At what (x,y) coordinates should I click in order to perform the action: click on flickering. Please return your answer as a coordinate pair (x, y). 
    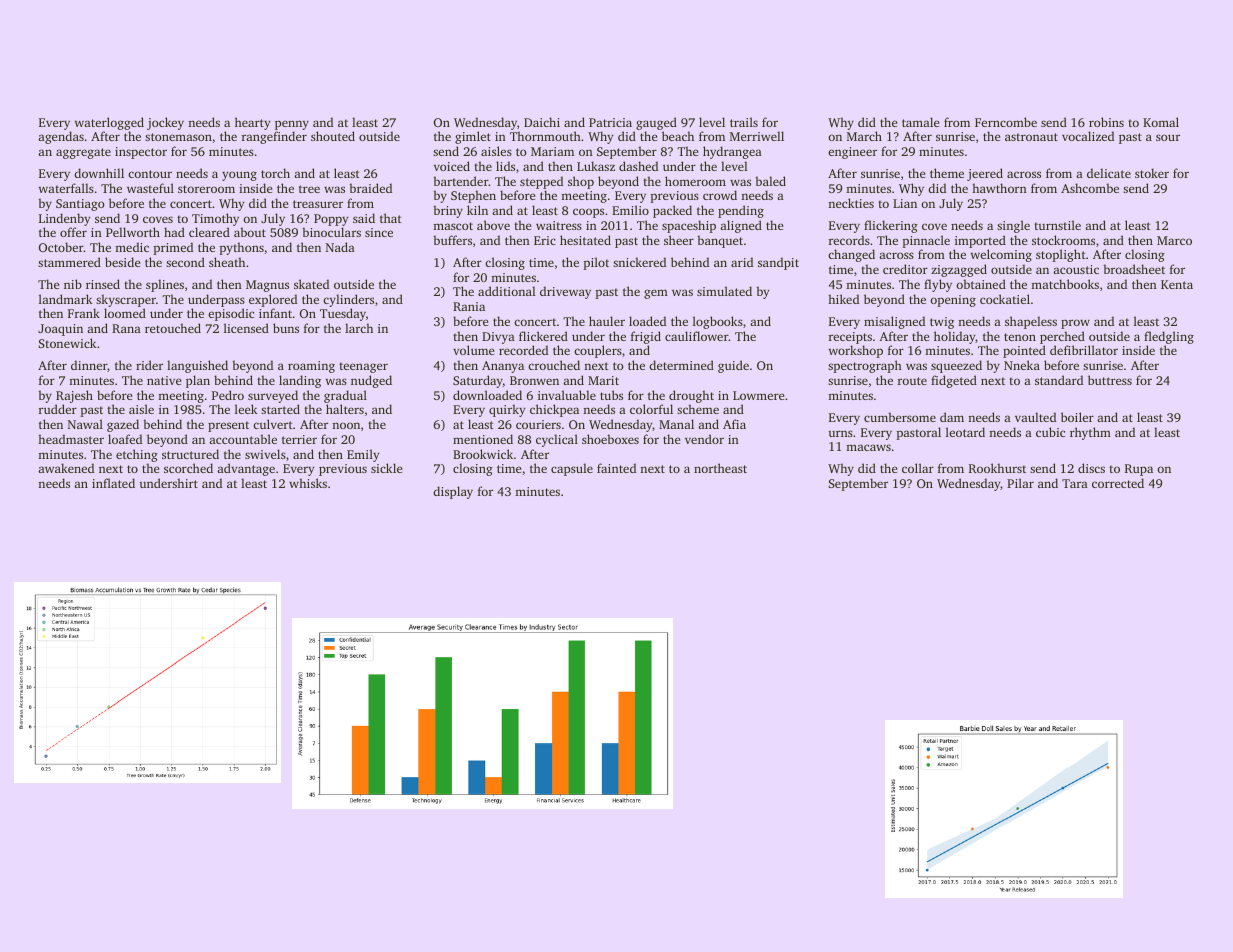
    Looking at the image, I should click on (891, 226).
